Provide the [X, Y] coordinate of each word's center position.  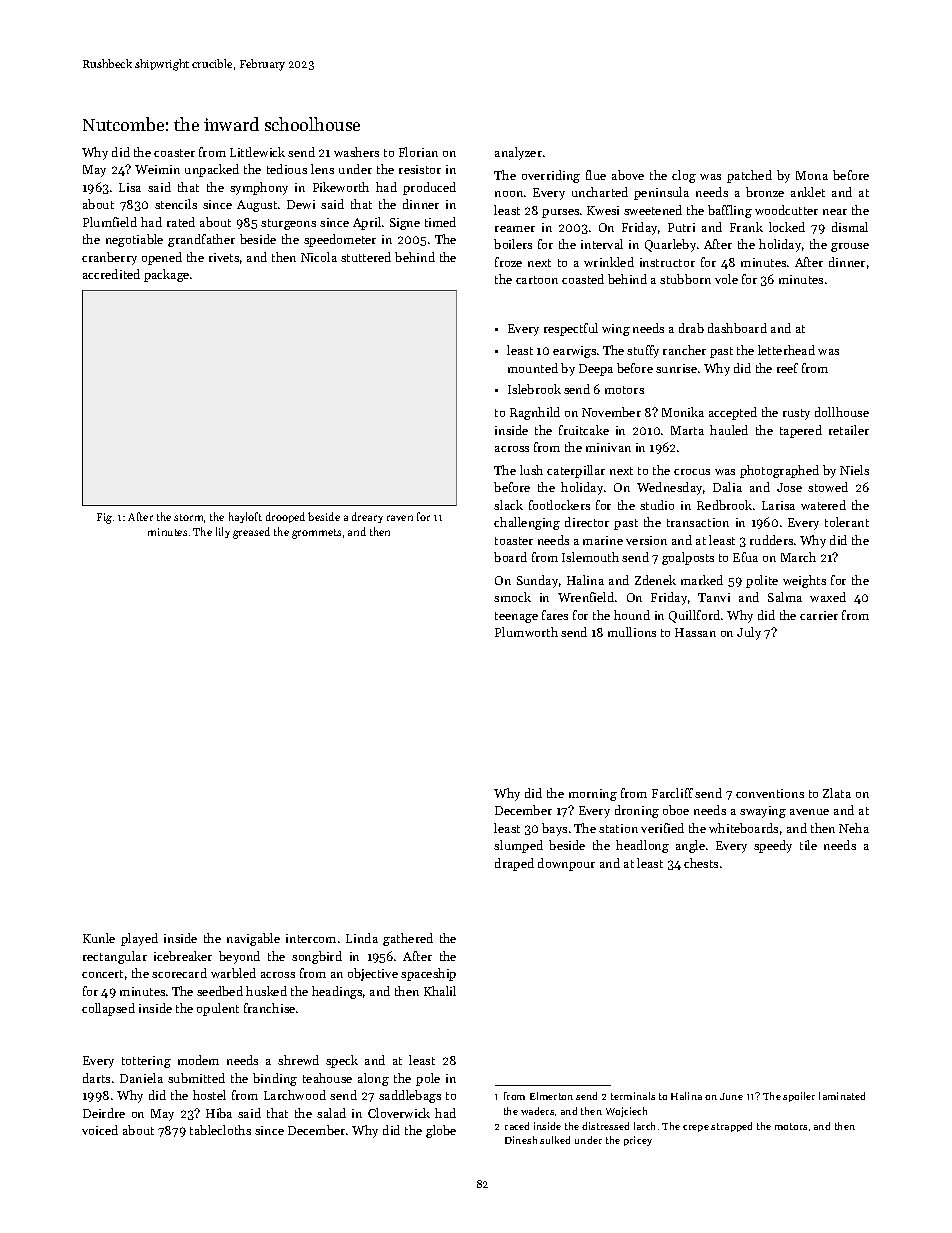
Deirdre [104, 1113]
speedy [773, 846]
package [166, 275]
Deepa [596, 370]
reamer [515, 229]
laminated [842, 1096]
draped [514, 864]
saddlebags [410, 1096]
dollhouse [842, 412]
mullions [632, 632]
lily [223, 532]
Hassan [695, 632]
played [139, 939]
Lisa [130, 187]
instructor [667, 262]
